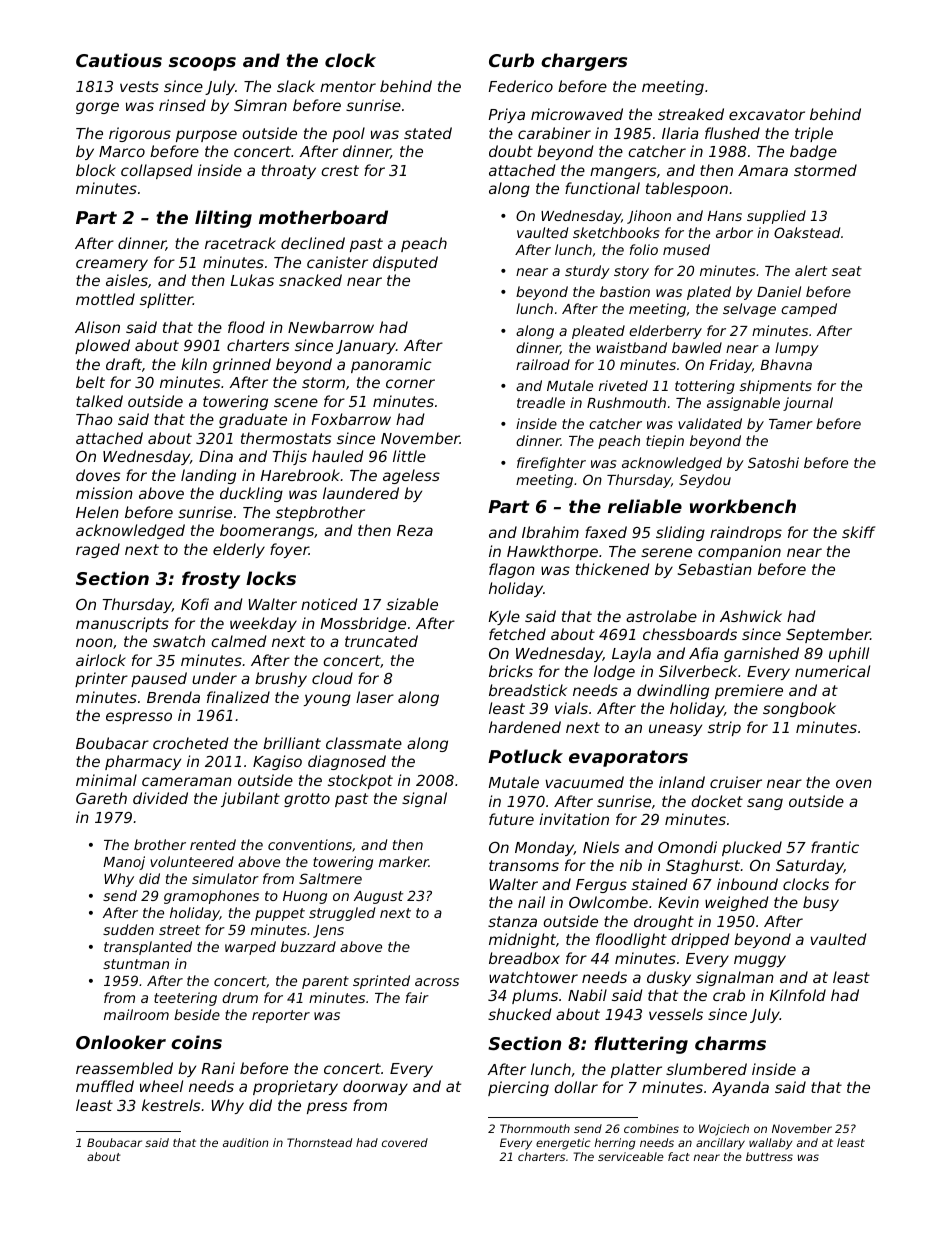 This page has width=952, height=1233. Describe the element at coordinates (410, 383) in the page. I see `corner` at that location.
